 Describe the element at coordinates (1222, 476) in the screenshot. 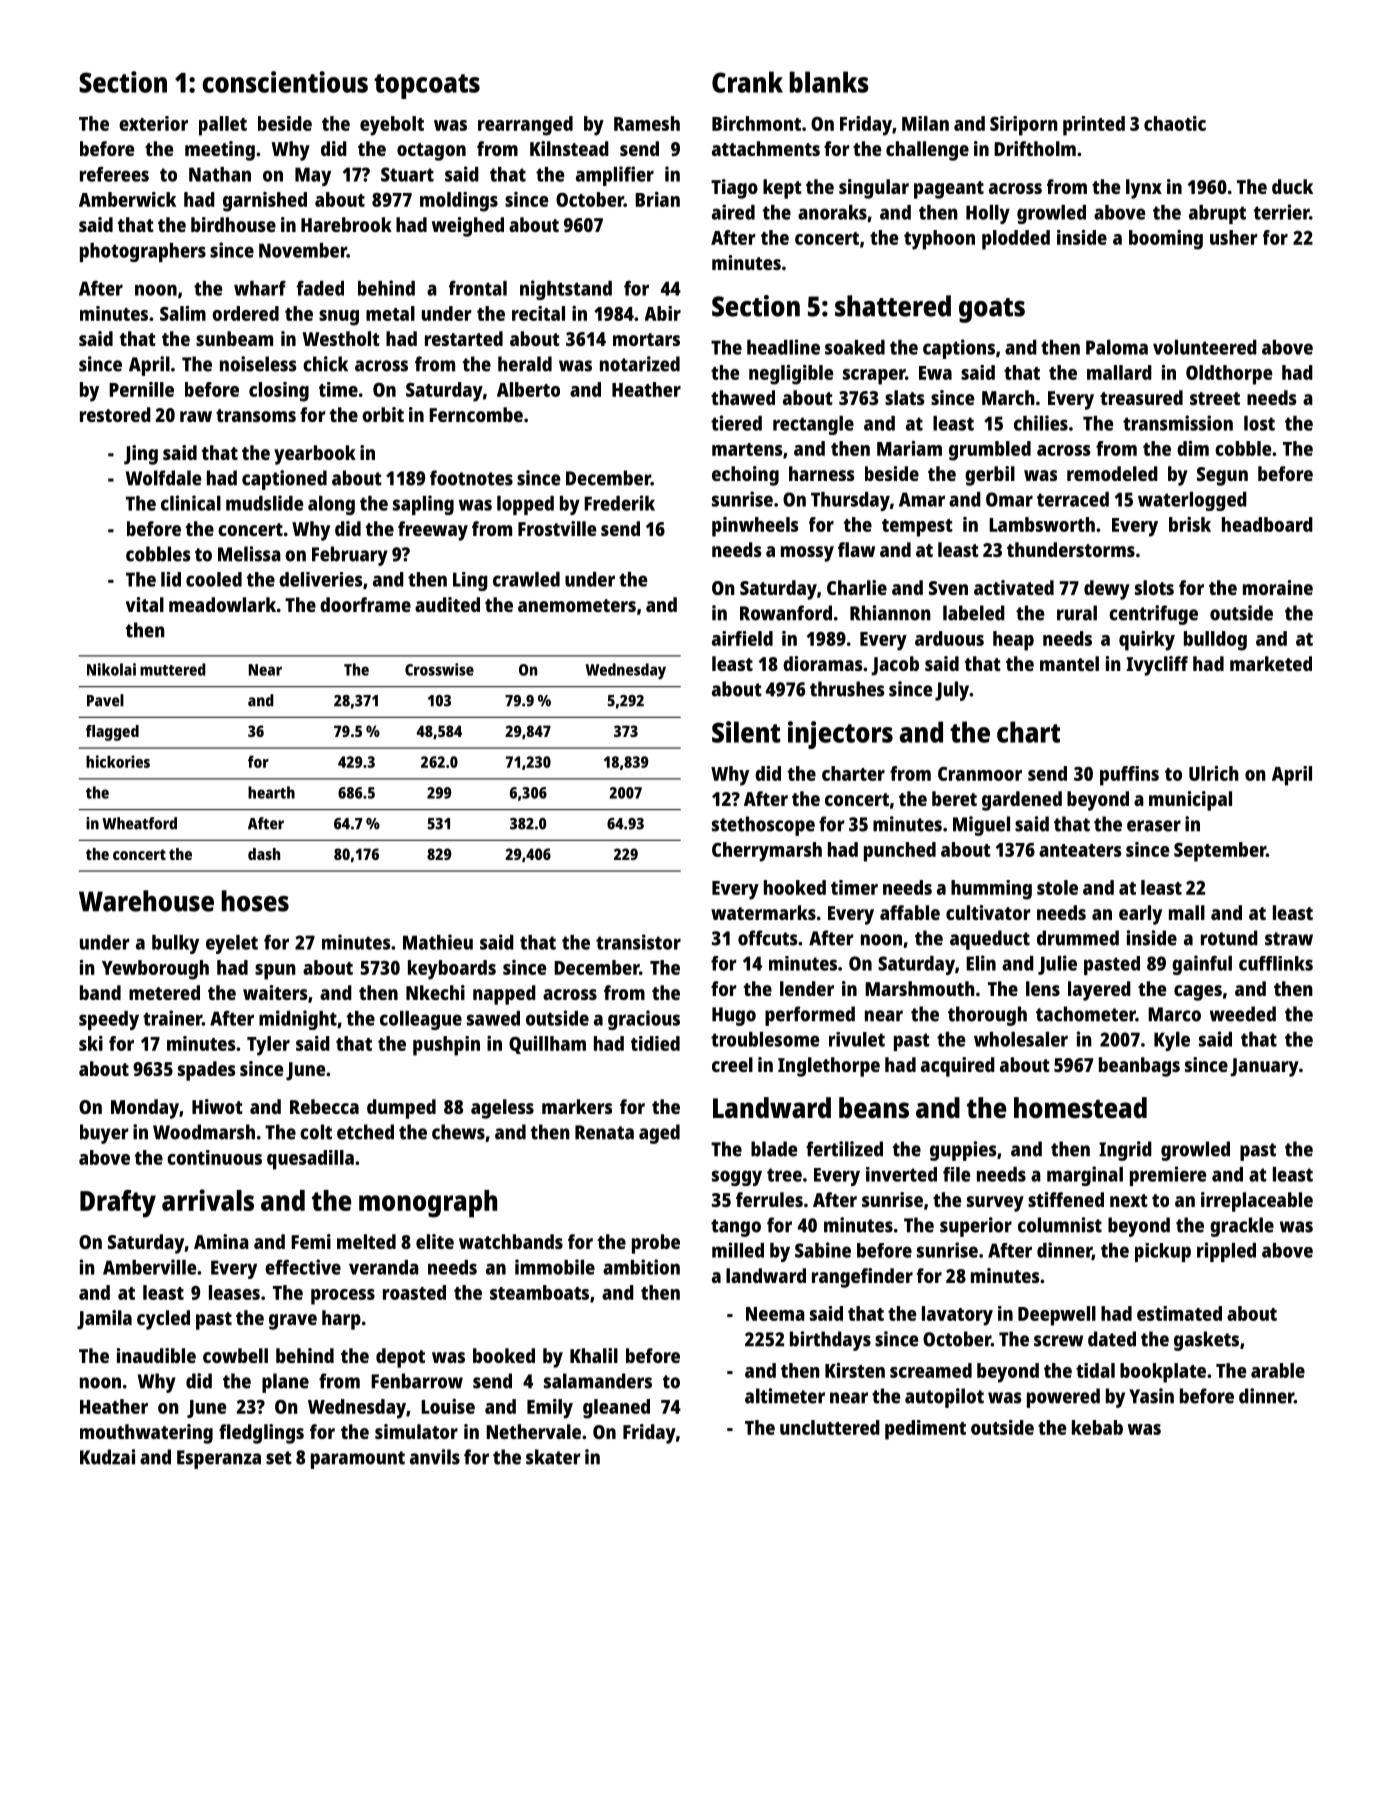

I see `Segun` at that location.
